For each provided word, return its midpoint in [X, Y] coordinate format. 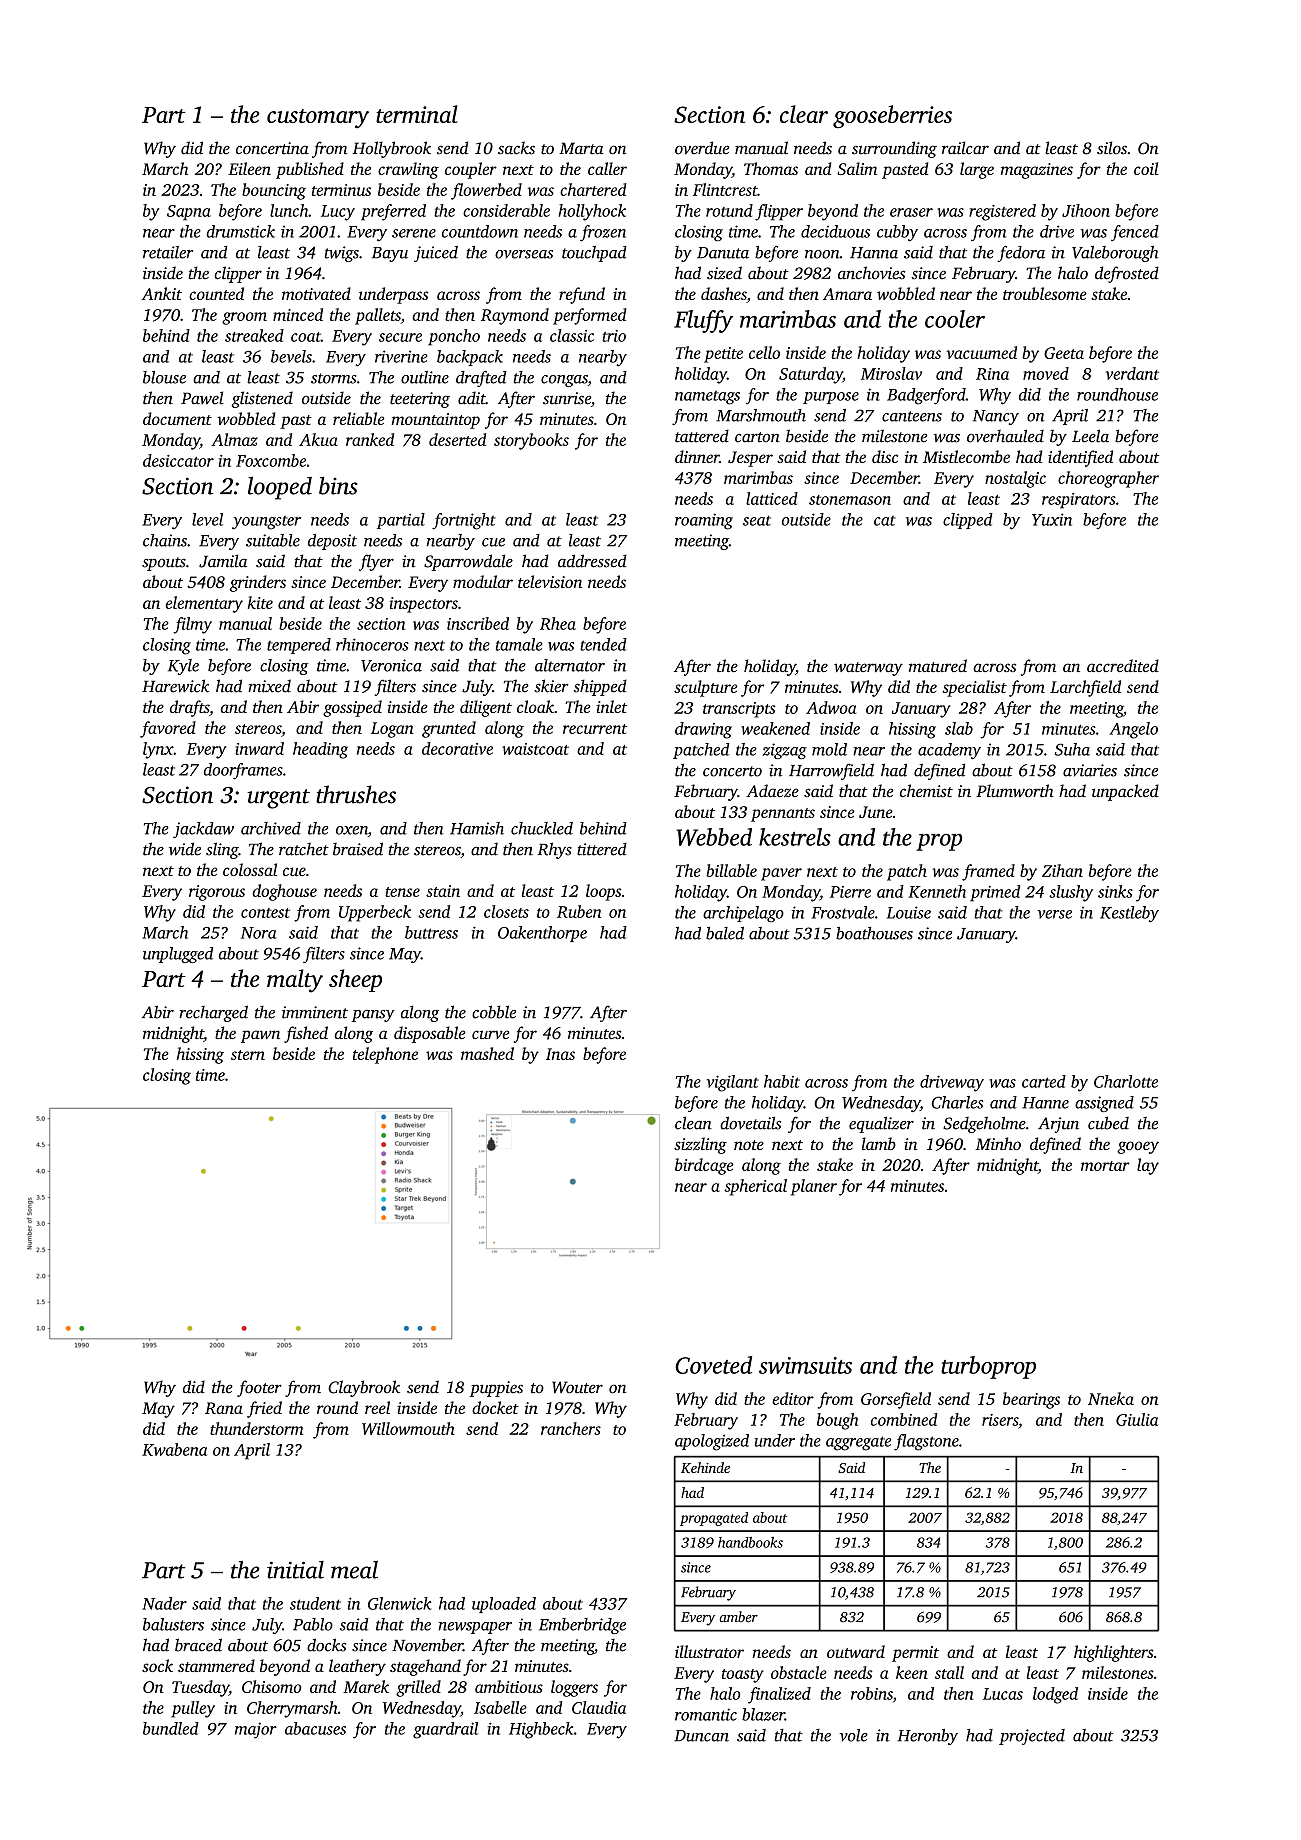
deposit [332, 542]
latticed [772, 498]
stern [248, 1055]
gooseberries [892, 116]
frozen [603, 233]
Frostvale [843, 912]
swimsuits [805, 1365]
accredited [1123, 665]
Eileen [249, 168]
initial [295, 1570]
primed [995, 893]
